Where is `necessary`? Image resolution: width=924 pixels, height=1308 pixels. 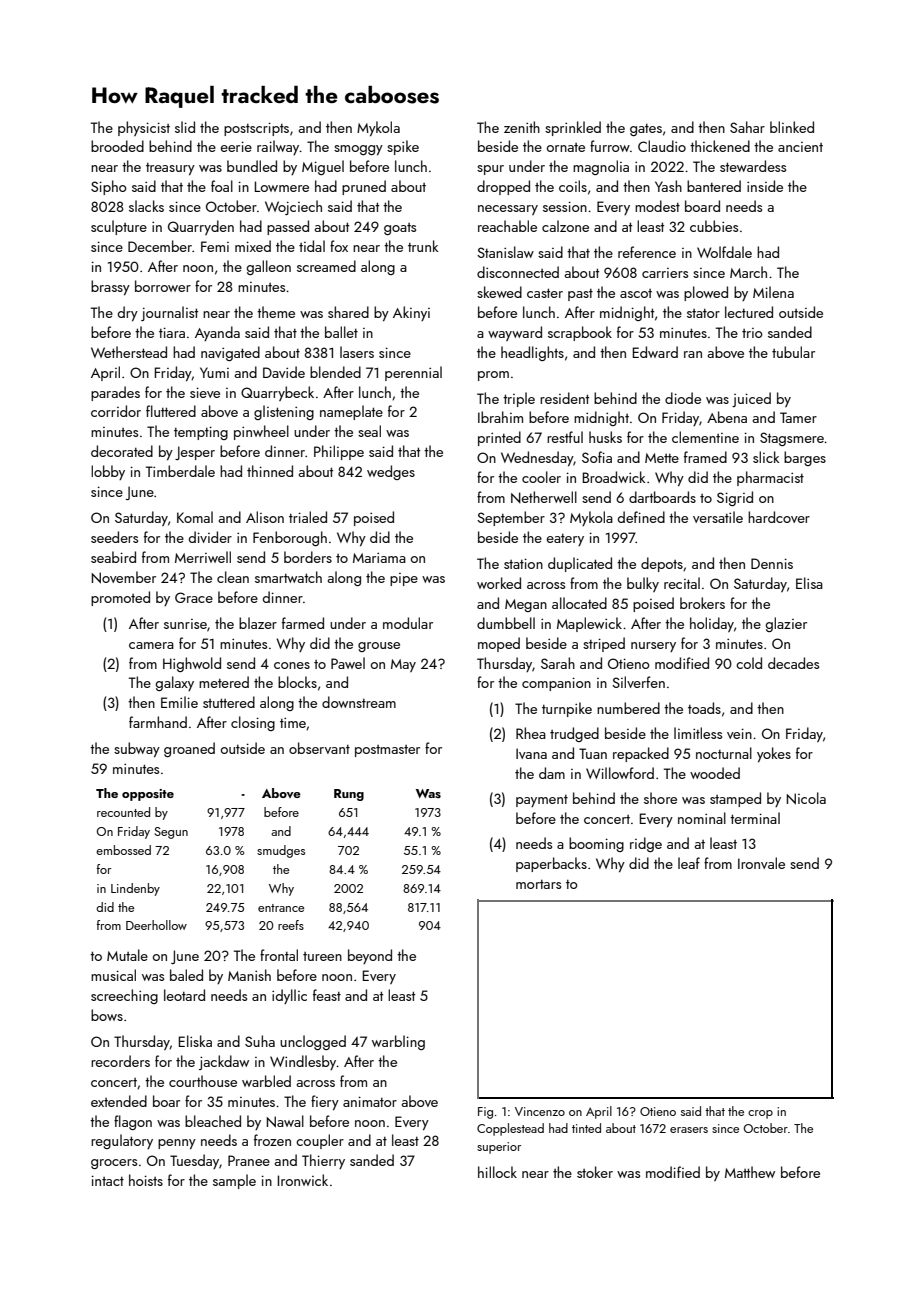 necessary is located at coordinates (508, 210).
